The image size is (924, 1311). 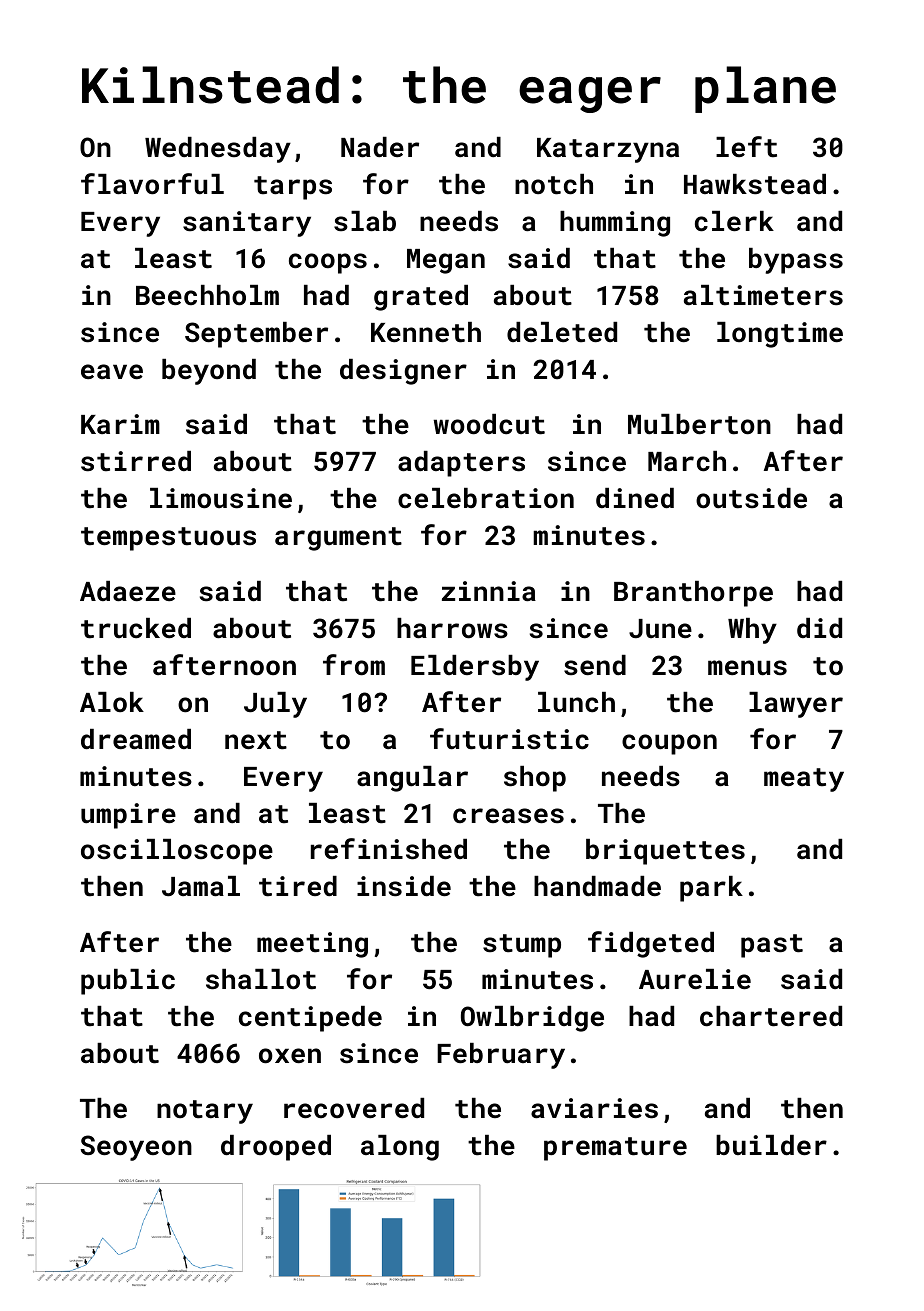 I want to click on notary, so click(x=205, y=1112).
